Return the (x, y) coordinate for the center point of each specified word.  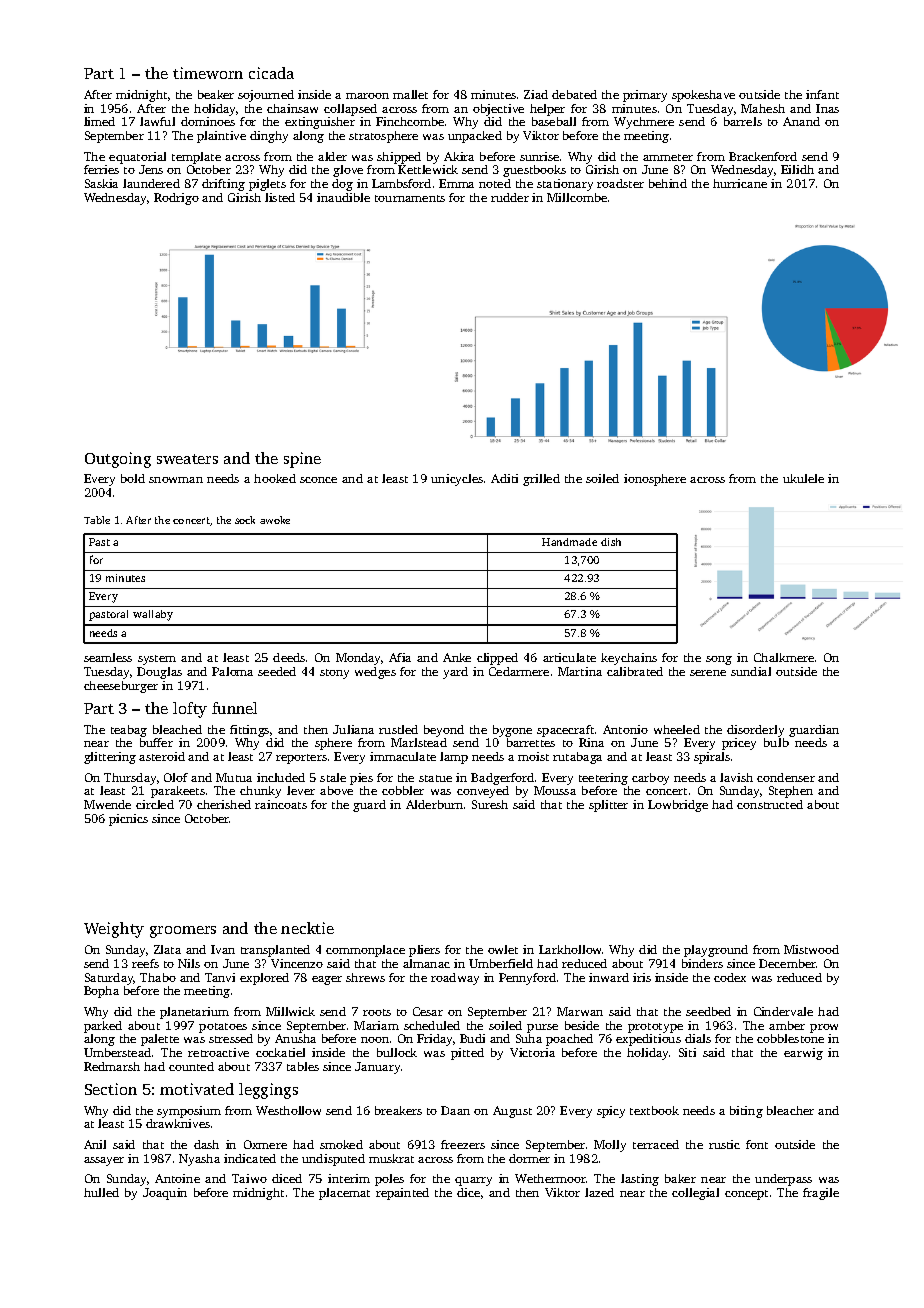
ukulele (803, 478)
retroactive (218, 1052)
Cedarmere (519, 671)
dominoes (208, 121)
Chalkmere (784, 657)
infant (822, 94)
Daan (455, 1110)
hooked (275, 478)
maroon (367, 96)
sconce (318, 480)
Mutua (234, 777)
